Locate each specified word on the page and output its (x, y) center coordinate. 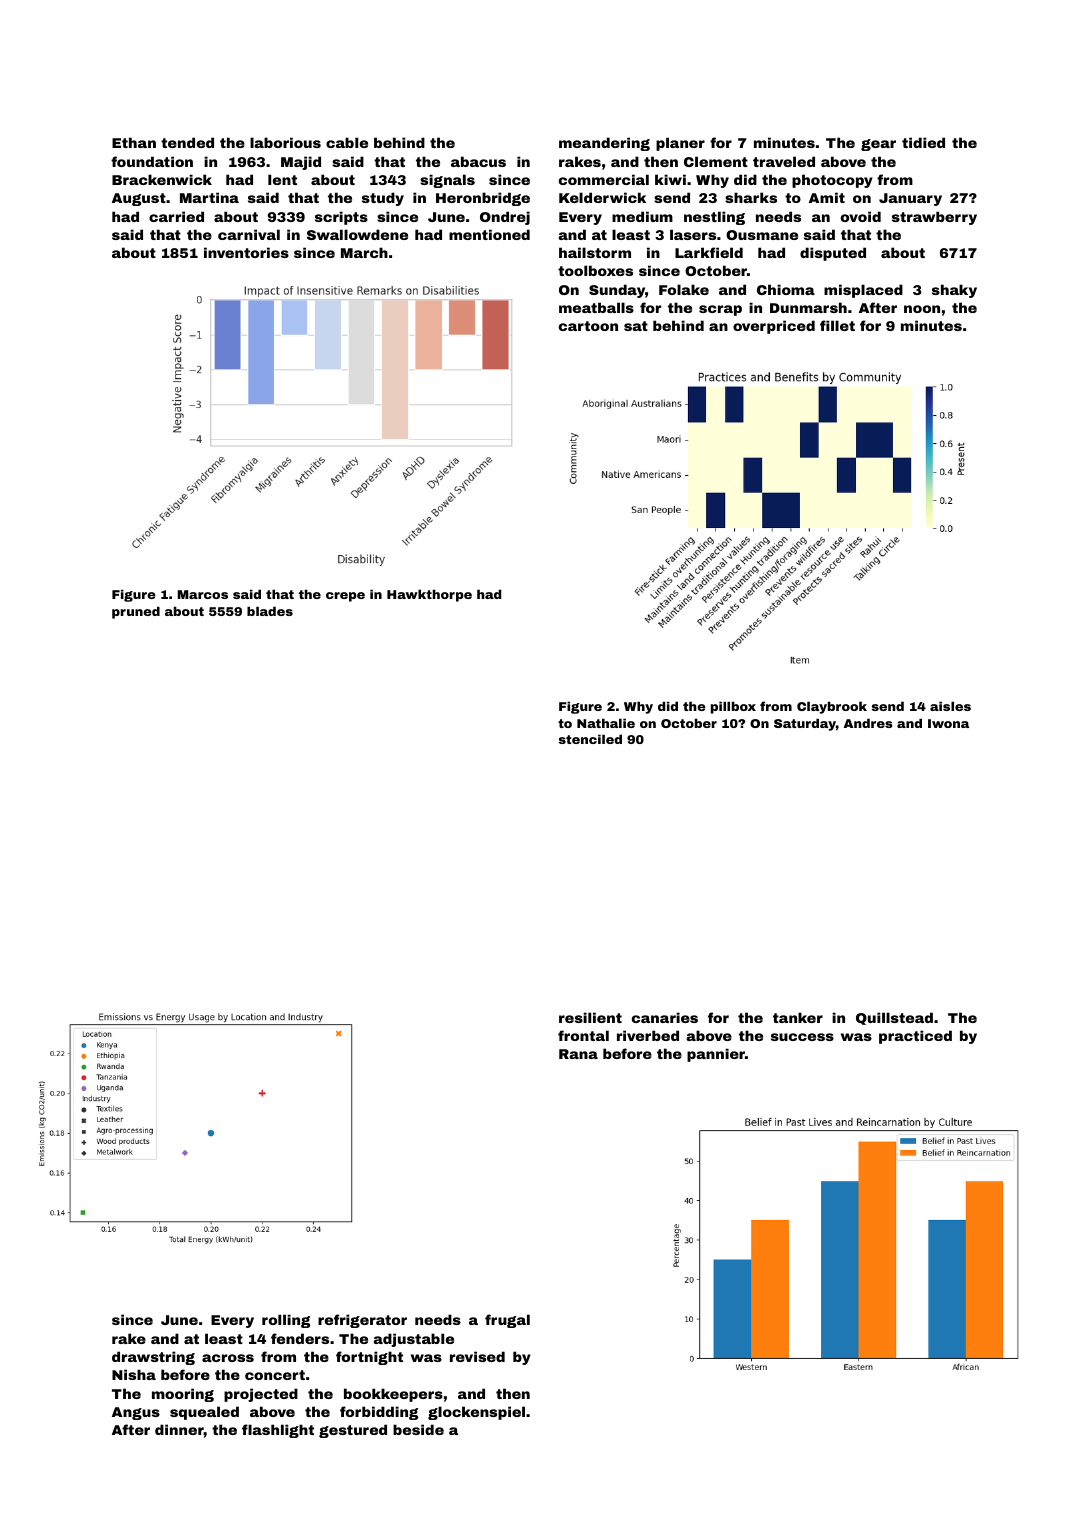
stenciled (590, 739)
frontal (583, 1035)
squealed (204, 1413)
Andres (868, 723)
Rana (578, 1054)
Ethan (134, 142)
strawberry (934, 218)
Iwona (948, 723)
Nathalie (606, 723)
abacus (478, 161)
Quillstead (894, 1018)
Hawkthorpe (429, 595)
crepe (345, 597)
